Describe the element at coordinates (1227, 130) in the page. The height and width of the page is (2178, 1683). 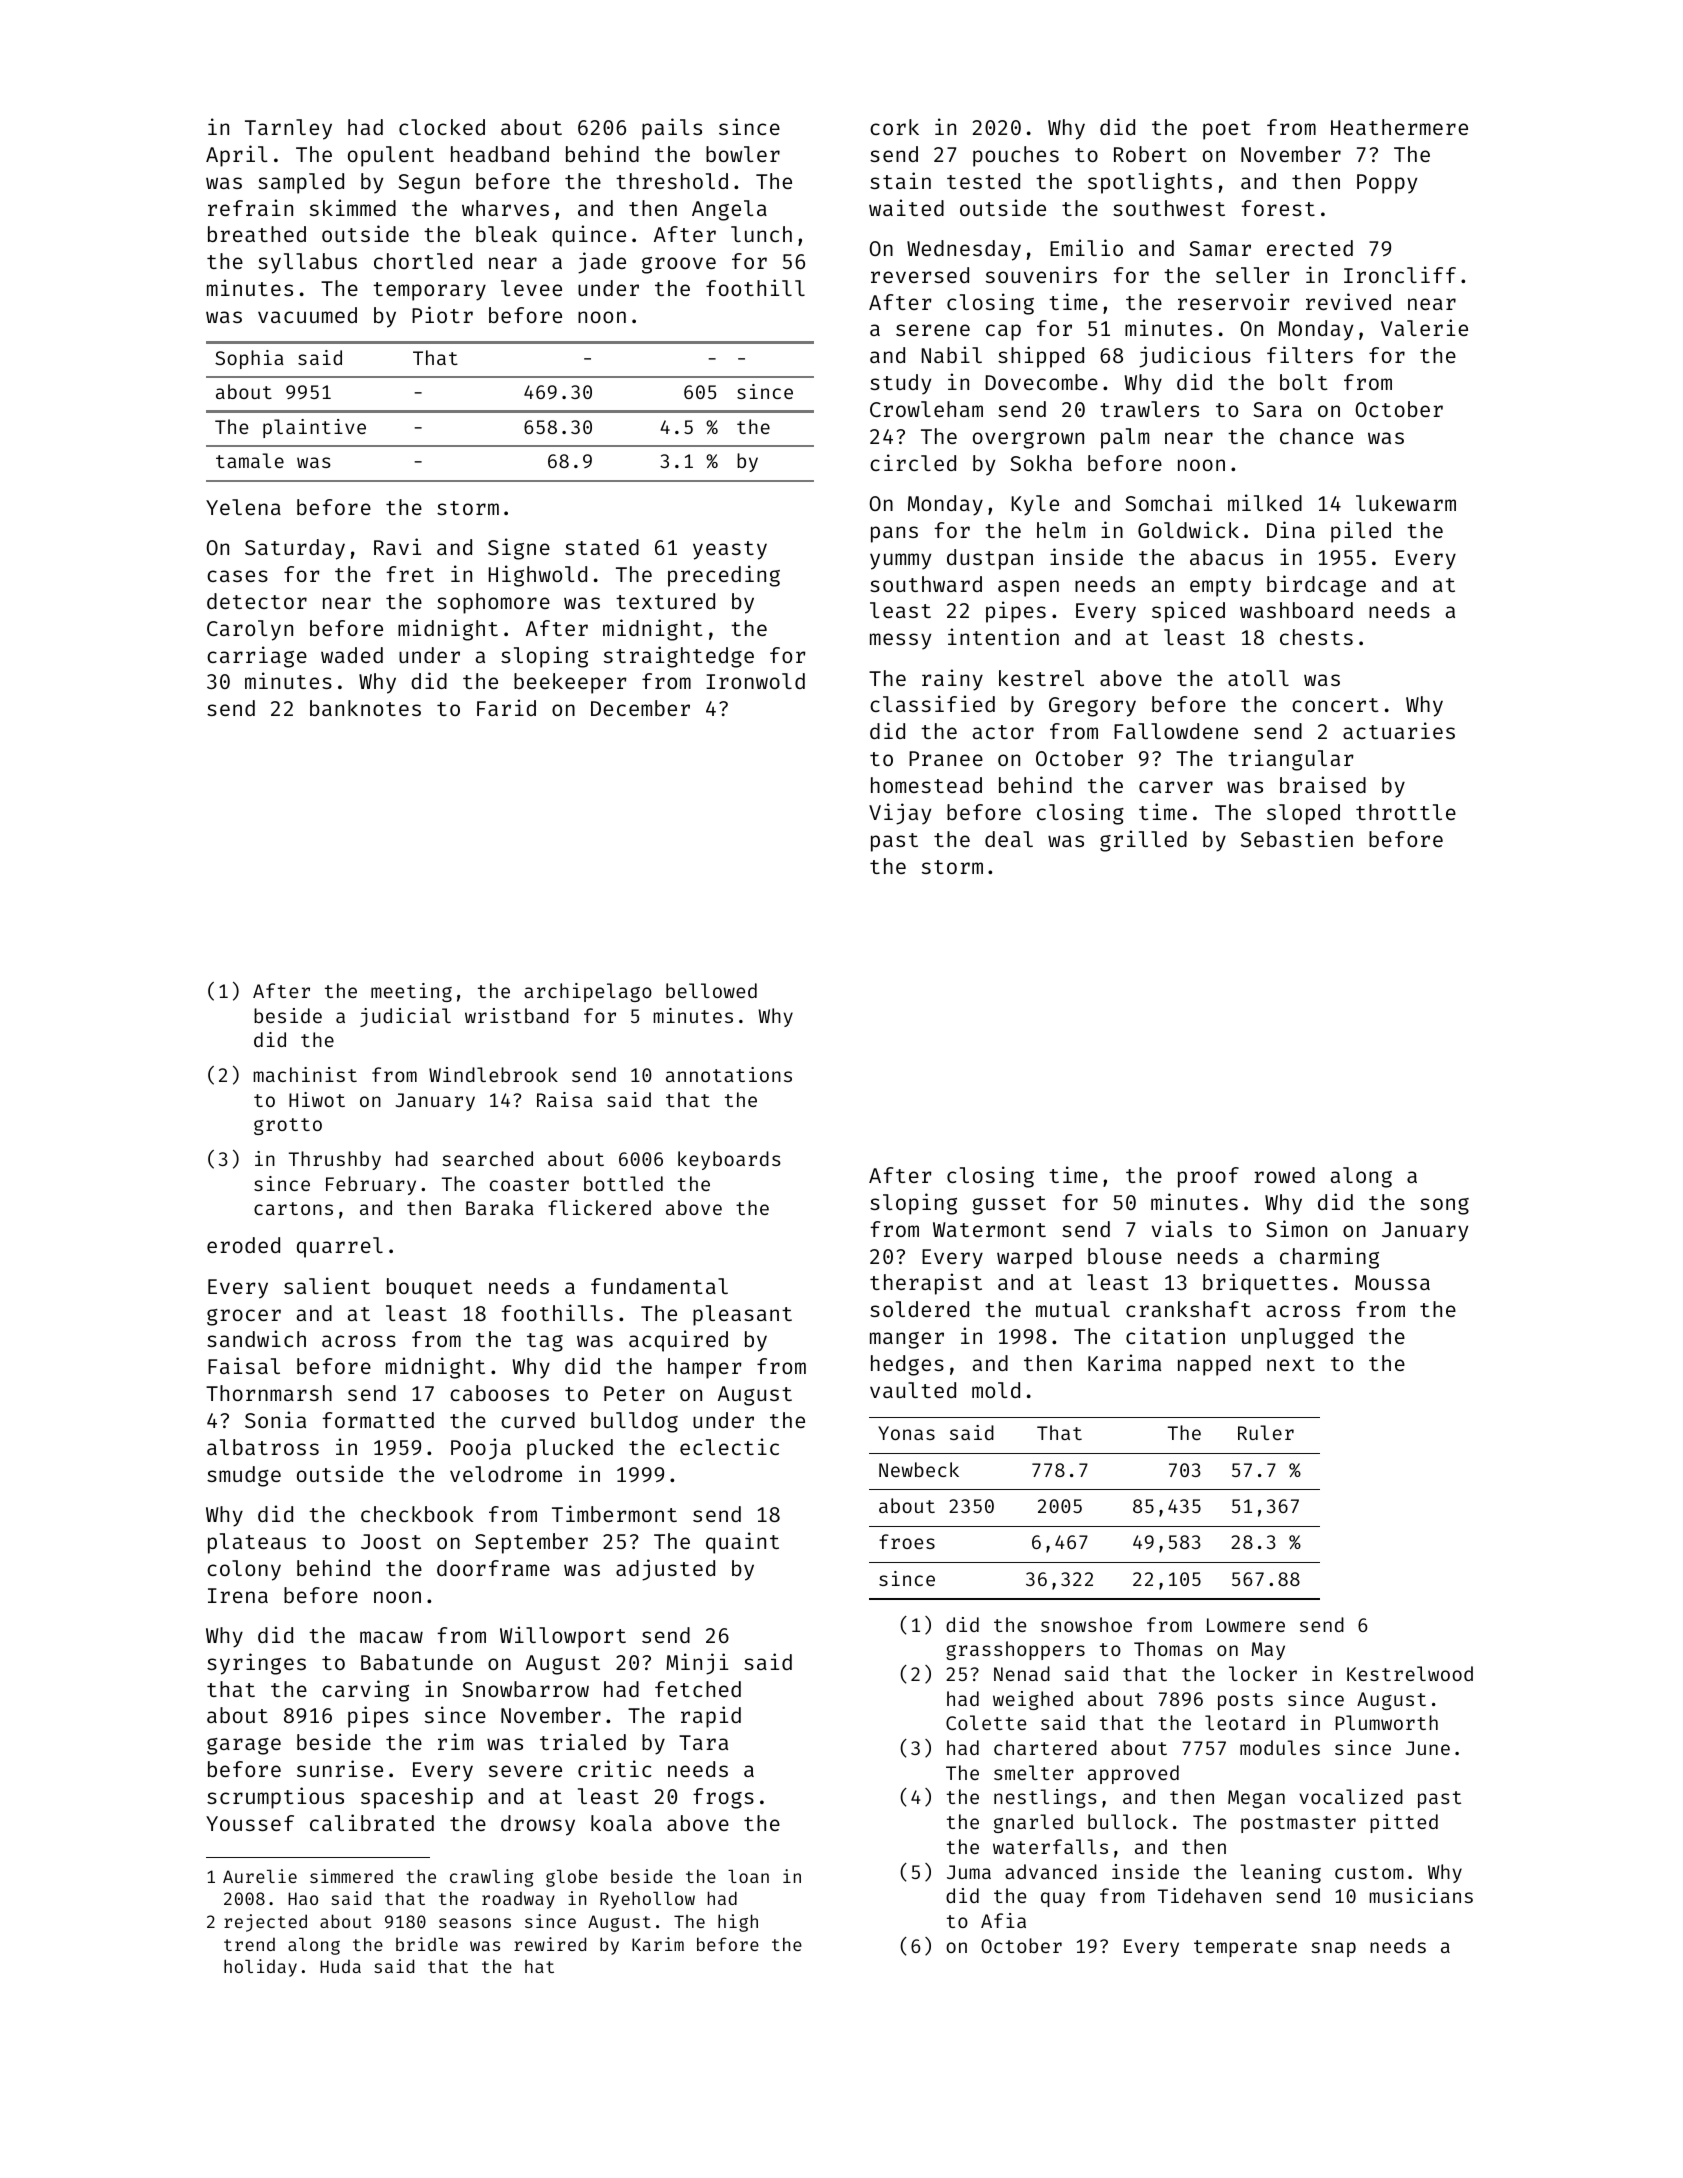
I see `poet` at that location.
